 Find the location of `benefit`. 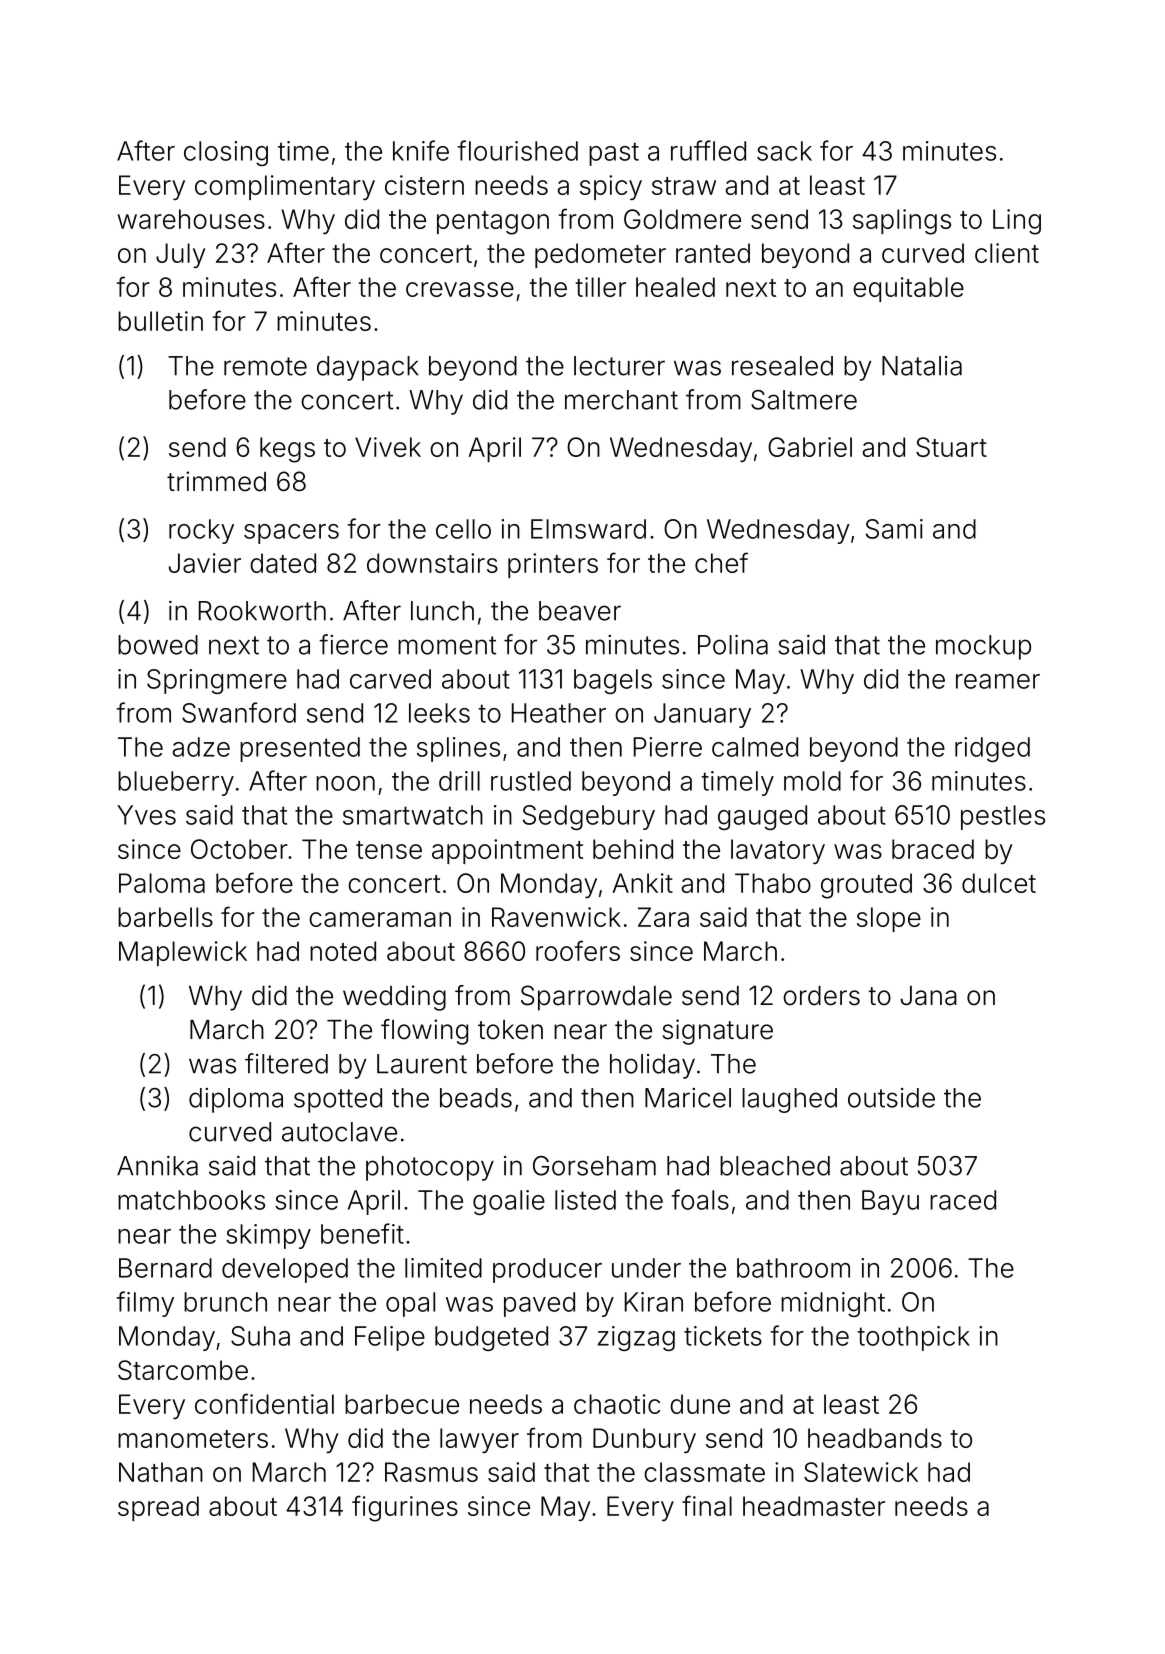

benefit is located at coordinates (362, 1233).
